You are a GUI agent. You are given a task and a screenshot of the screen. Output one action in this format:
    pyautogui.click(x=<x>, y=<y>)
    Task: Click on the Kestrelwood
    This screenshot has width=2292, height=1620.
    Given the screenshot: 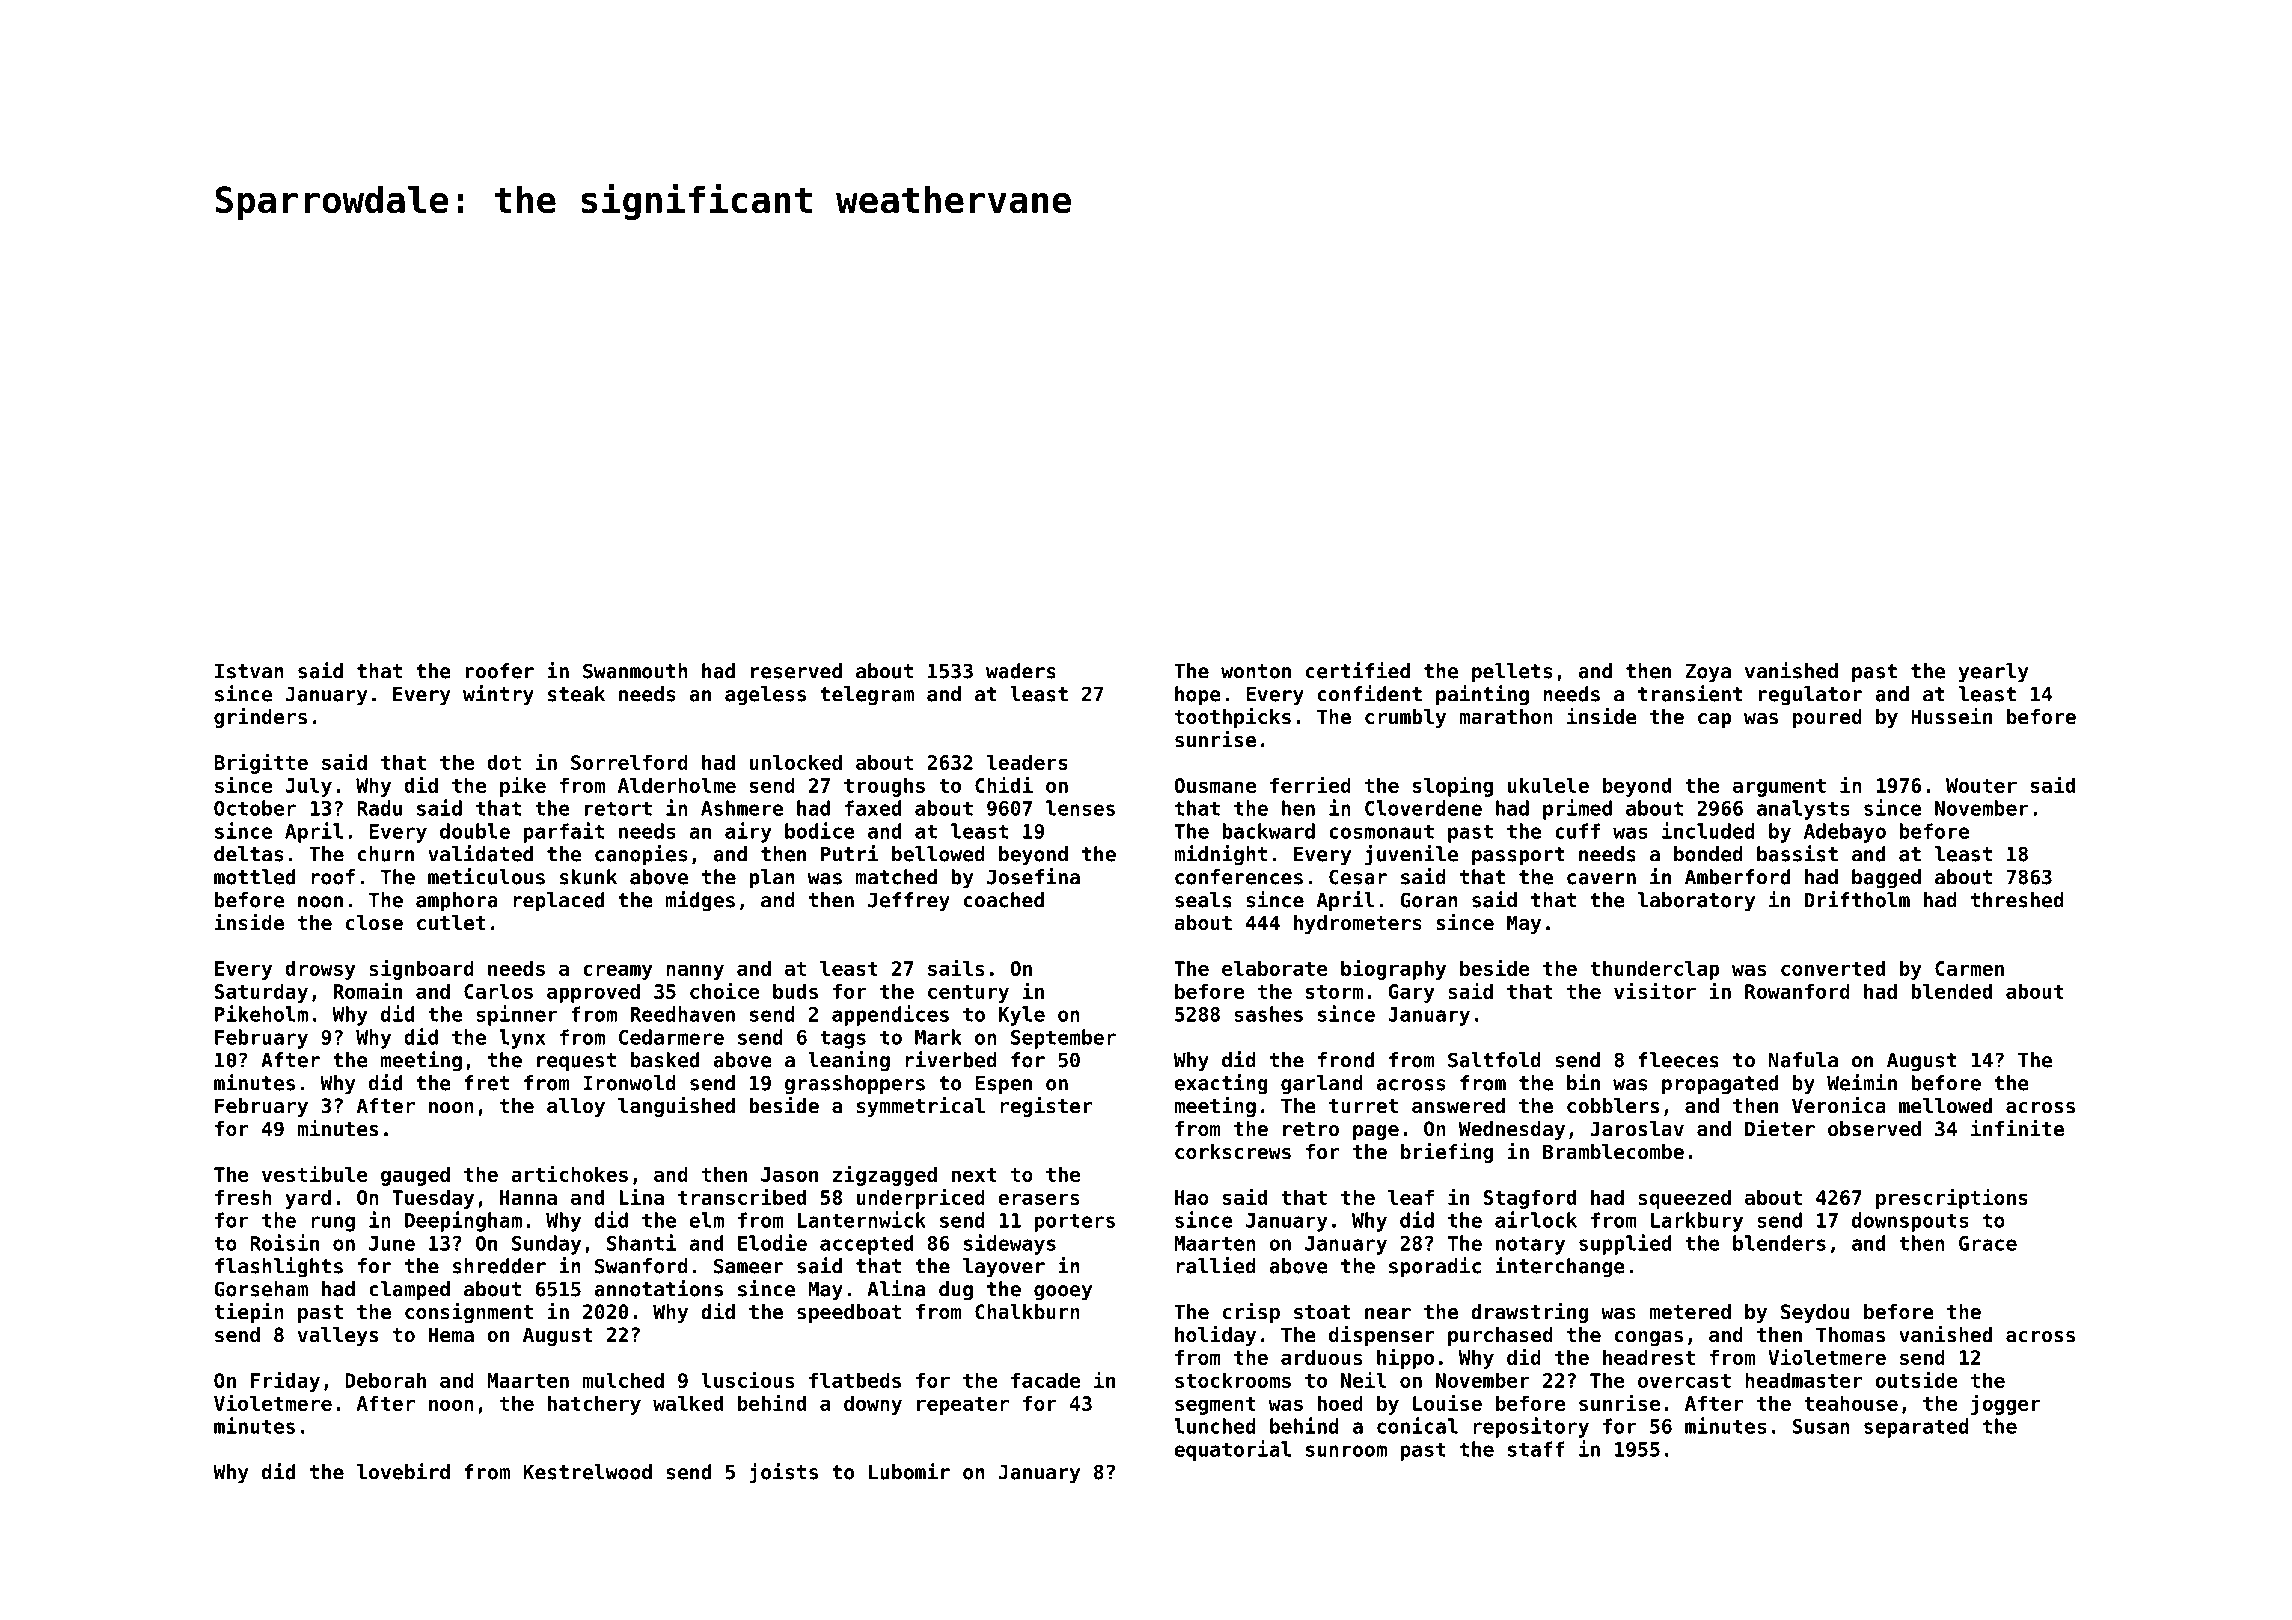 What is the action you would take?
    pyautogui.click(x=587, y=1472)
